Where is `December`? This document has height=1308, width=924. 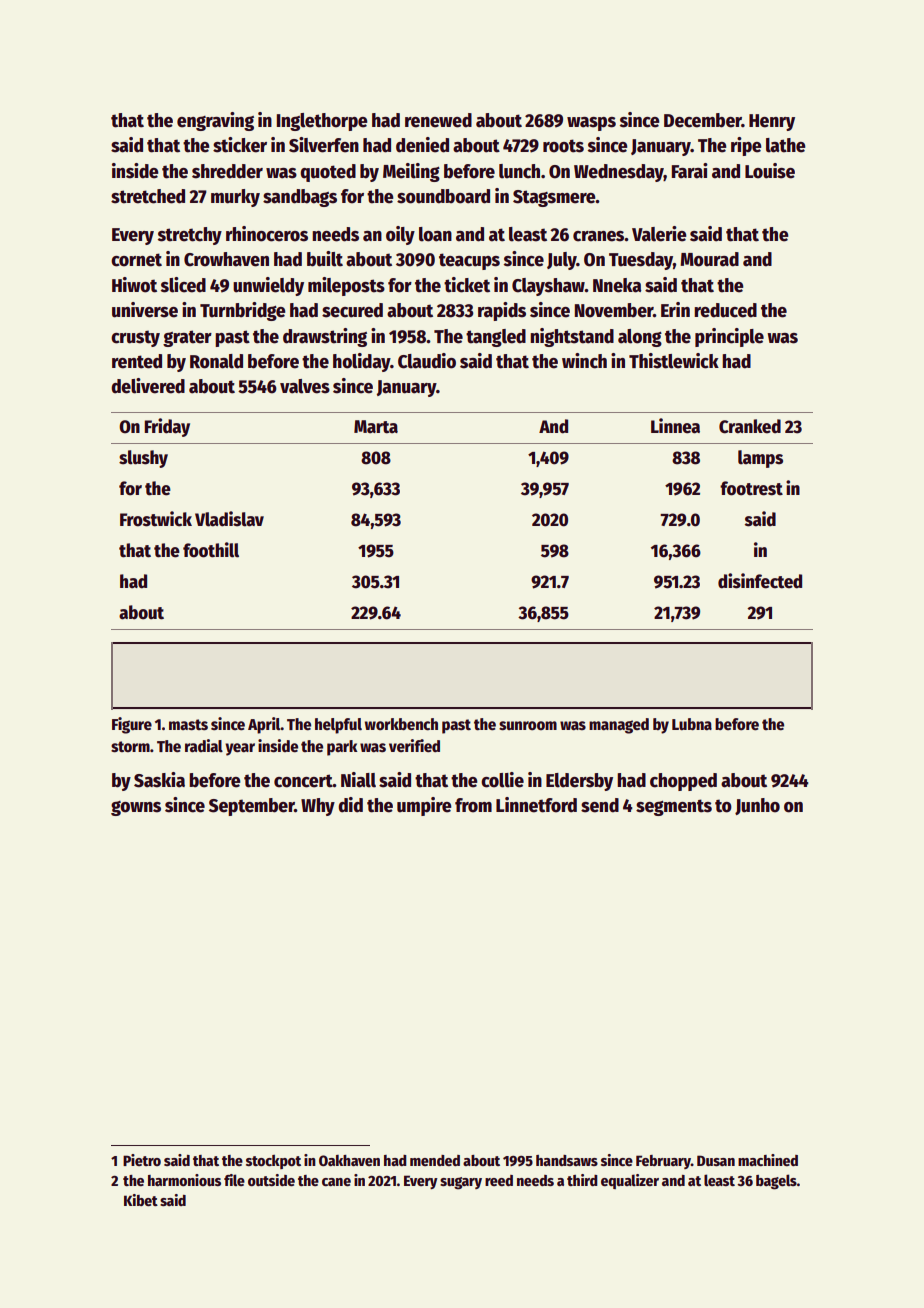
December is located at coordinates (703, 120).
